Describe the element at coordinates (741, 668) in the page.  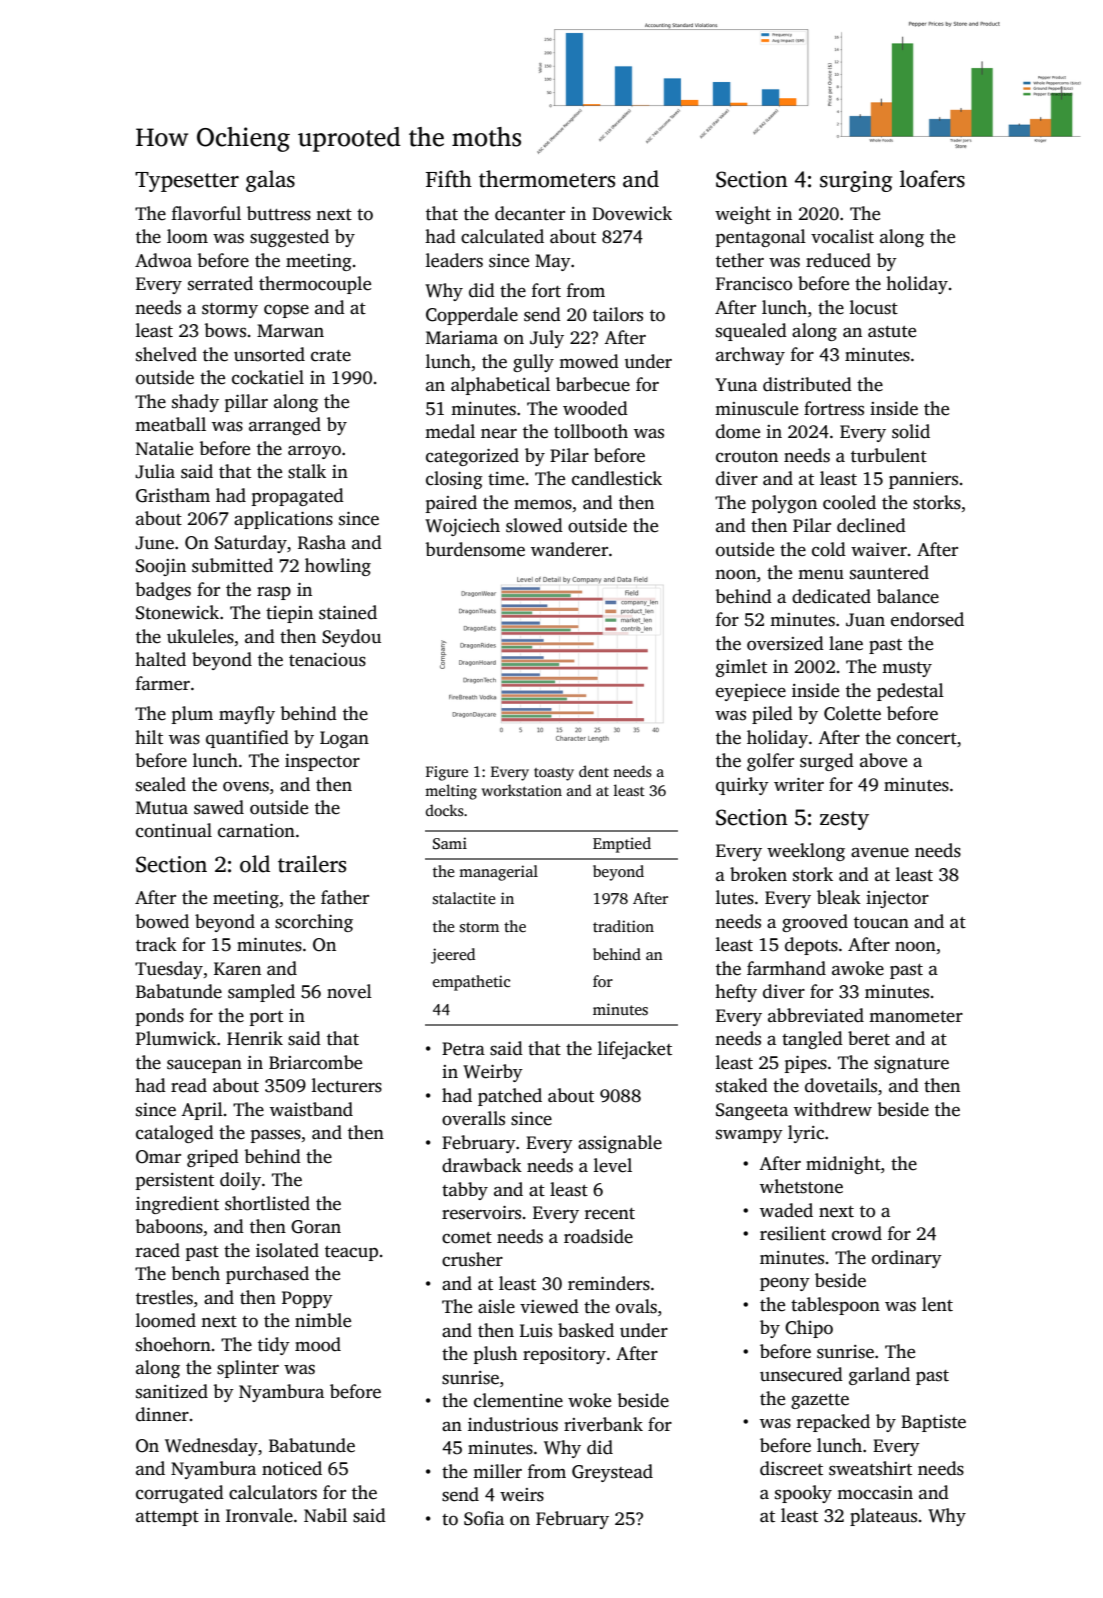
I see `gimlet` at that location.
